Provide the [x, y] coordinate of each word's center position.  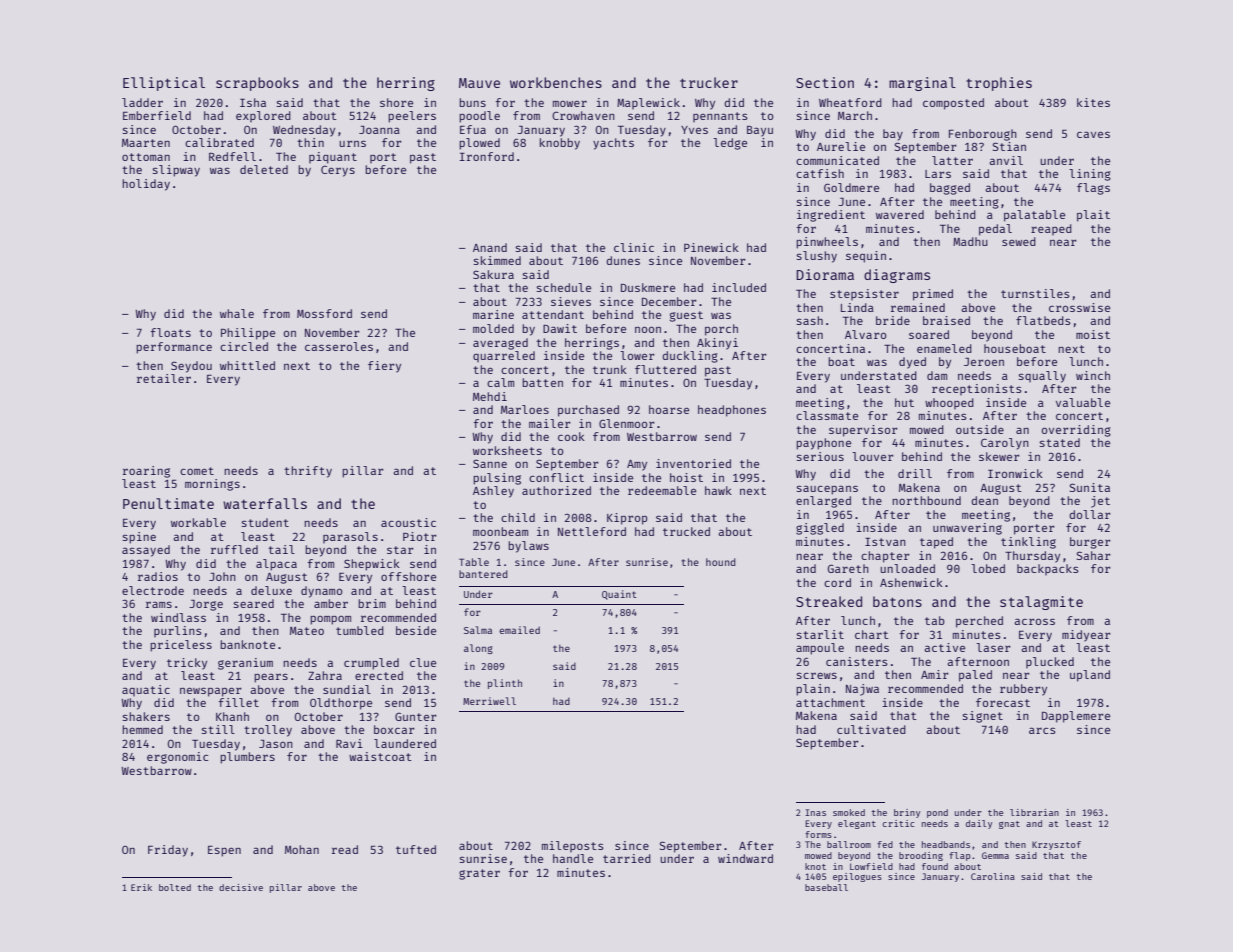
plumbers [247, 758]
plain [813, 690]
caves [1093, 134]
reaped [1051, 229]
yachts [613, 144]
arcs [1042, 730]
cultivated [871, 729]
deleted [264, 169]
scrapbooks [257, 84]
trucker [709, 82]
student [265, 522]
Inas [815, 812]
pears [271, 678]
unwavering [967, 529]
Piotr [419, 536]
